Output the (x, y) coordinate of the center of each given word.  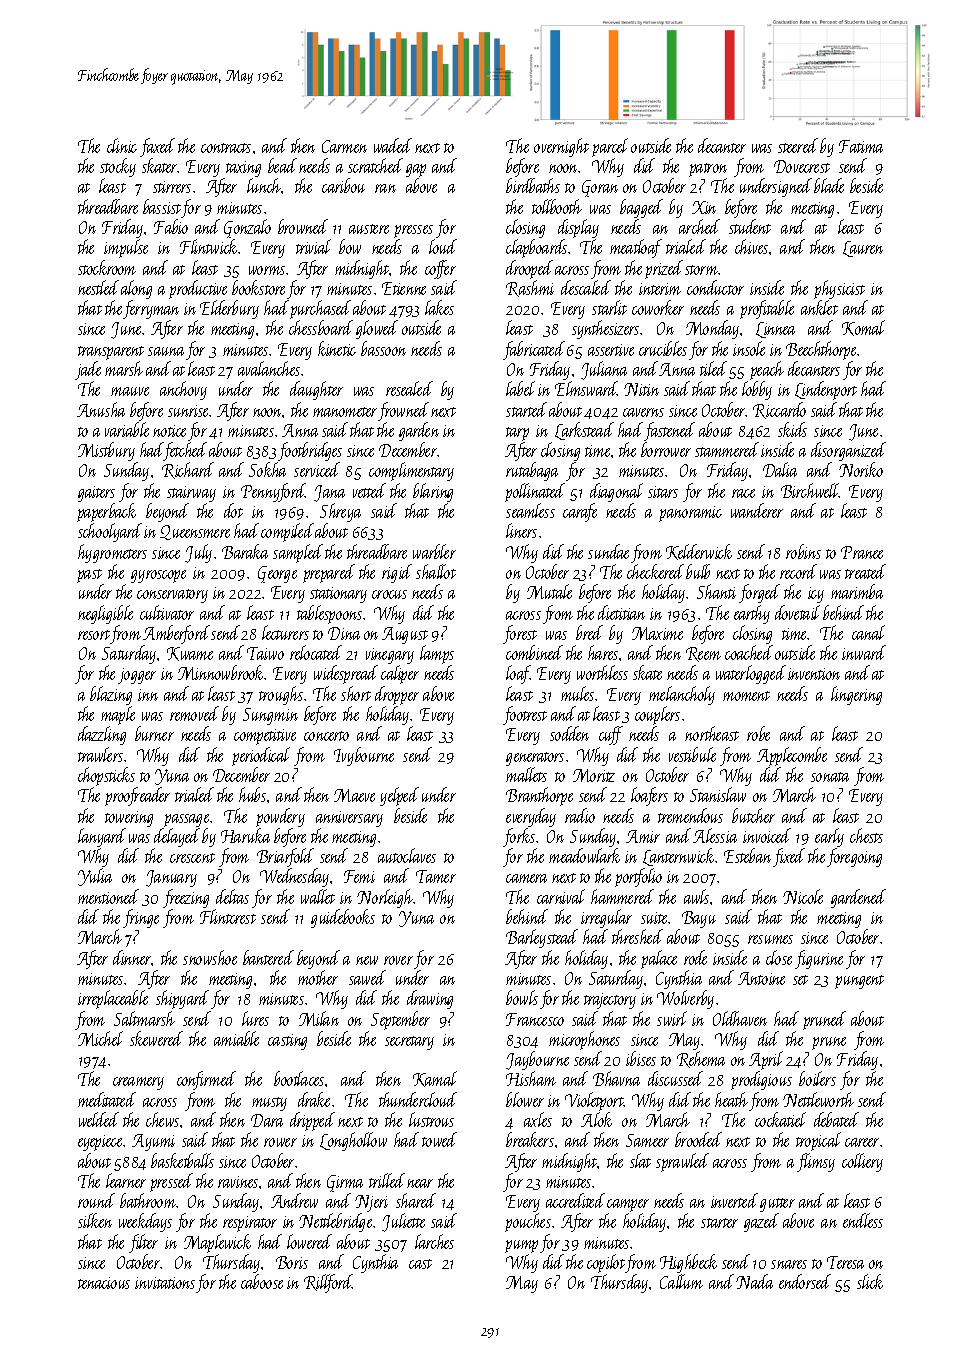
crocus (389, 594)
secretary (409, 1043)
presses (413, 231)
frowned (403, 411)
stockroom (107, 267)
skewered (156, 1038)
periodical (261, 756)
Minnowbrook (221, 672)
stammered (727, 449)
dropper (397, 695)
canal (868, 632)
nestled (98, 287)
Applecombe (792, 756)
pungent (859, 982)
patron (708, 171)
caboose (262, 1281)
